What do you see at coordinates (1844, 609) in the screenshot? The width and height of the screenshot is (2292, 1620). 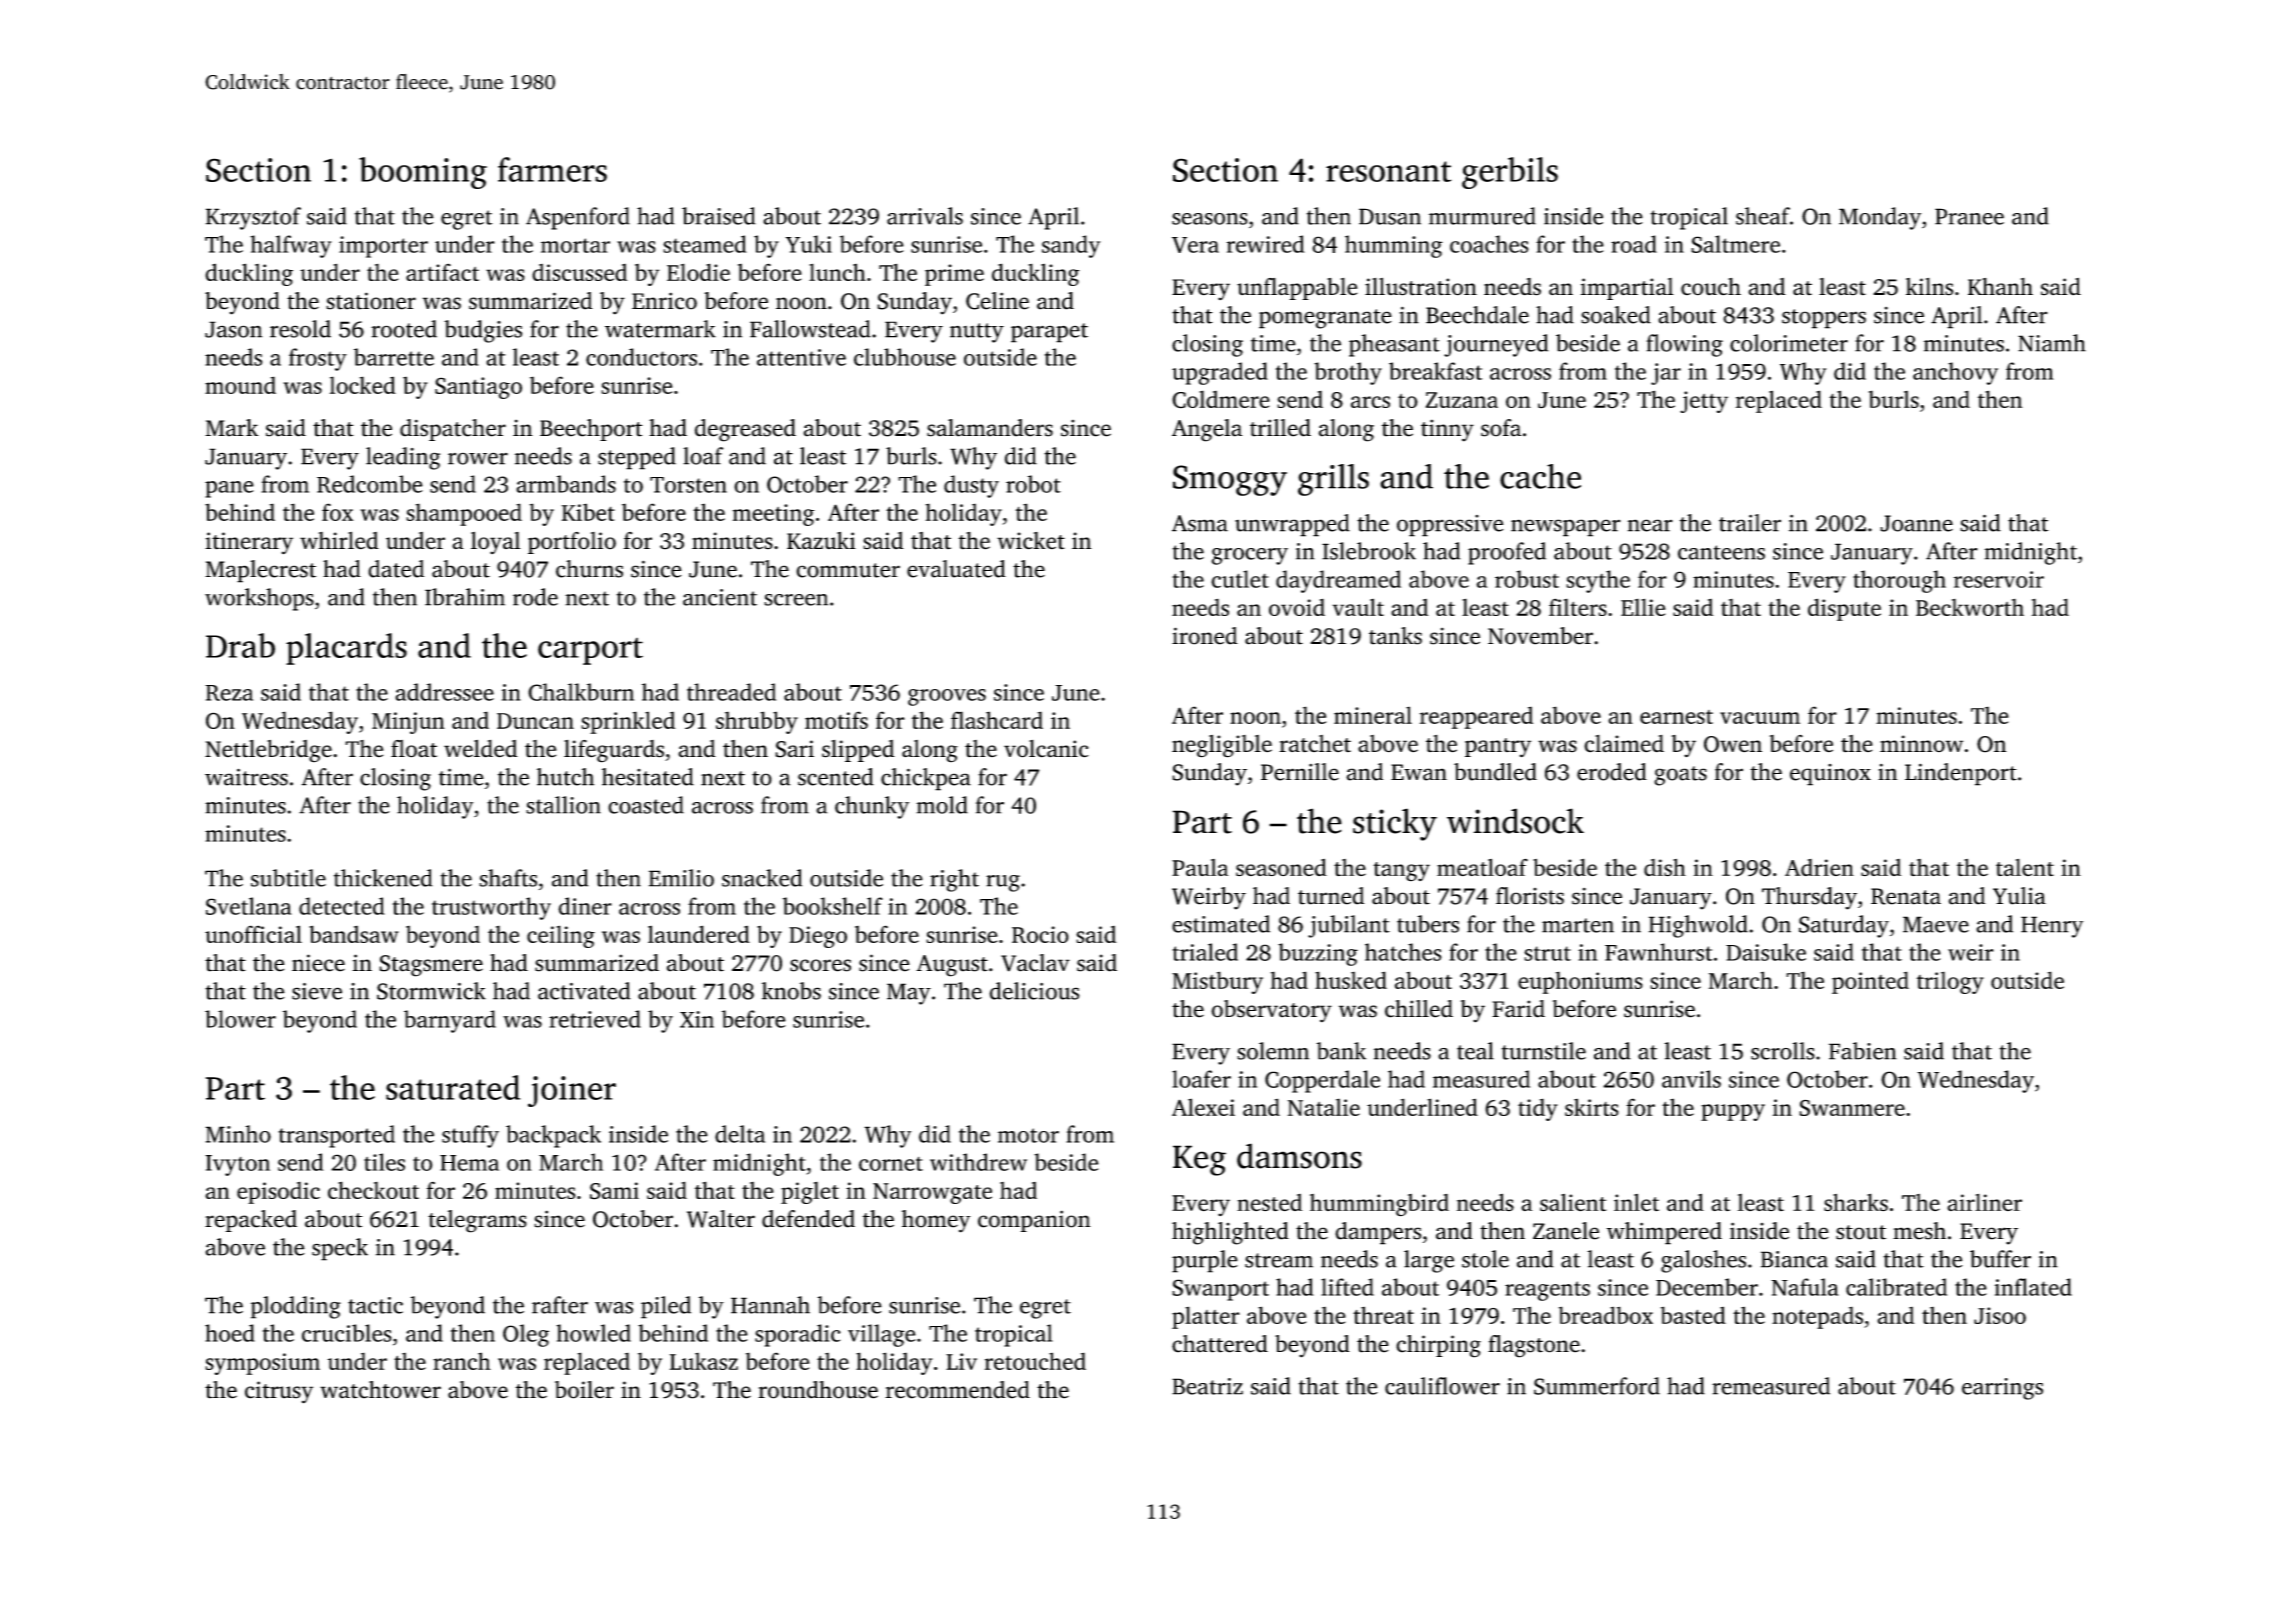 I see `dispute` at bounding box center [1844, 609].
